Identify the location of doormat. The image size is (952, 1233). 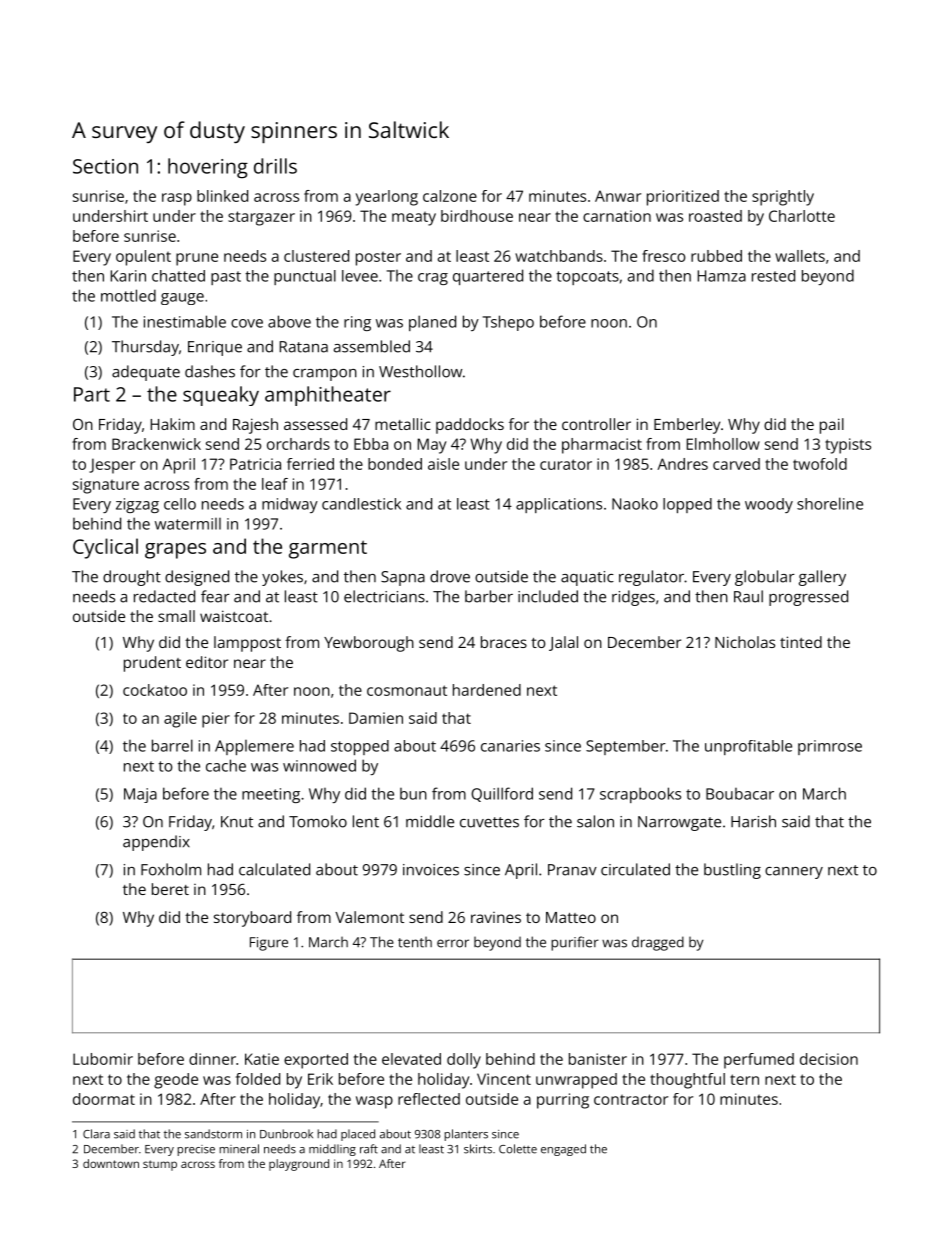
(104, 1099).
